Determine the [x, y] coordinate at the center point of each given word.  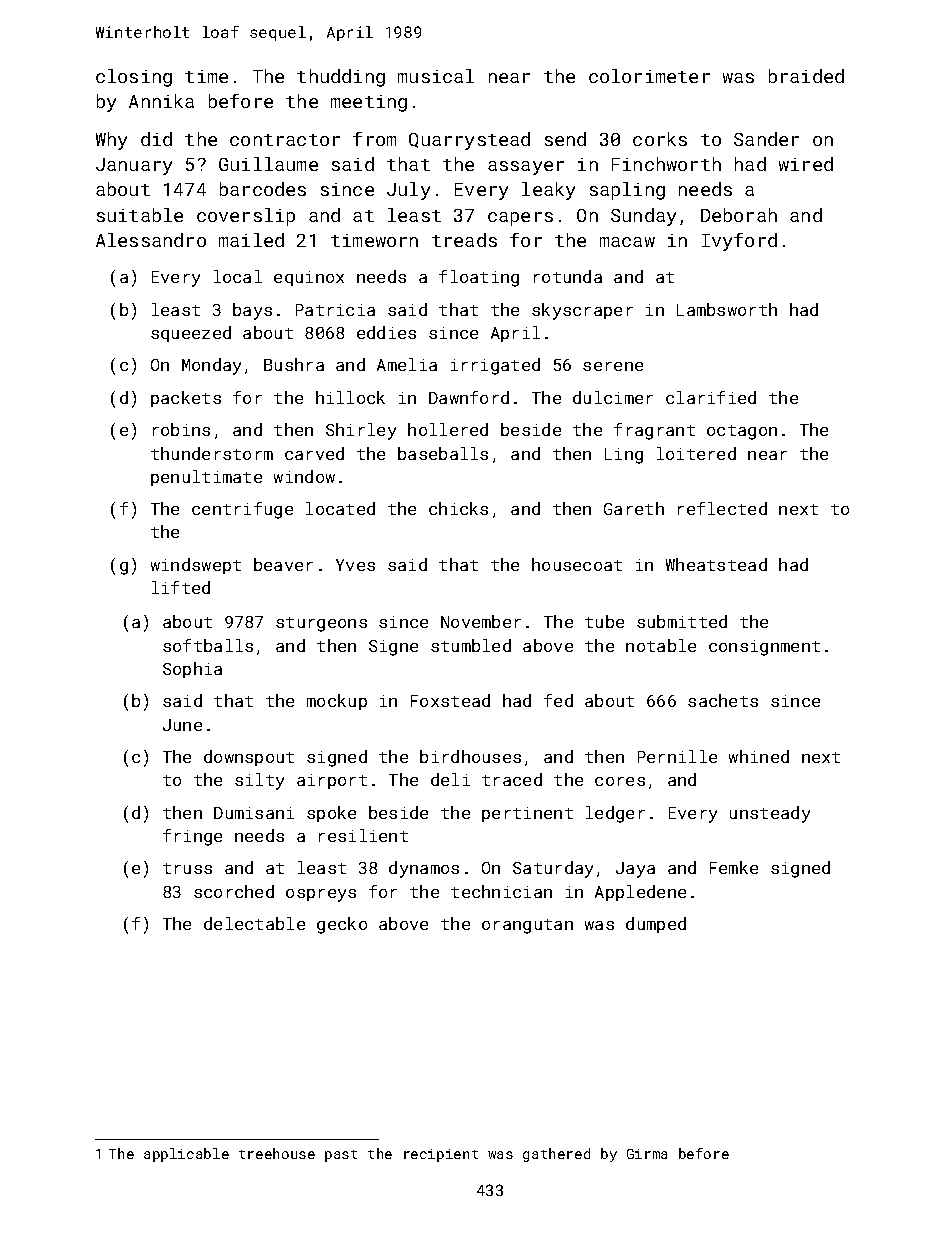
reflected [722, 508]
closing [134, 78]
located [340, 508]
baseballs [443, 453]
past [341, 1156]
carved [314, 453]
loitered [696, 453]
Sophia [192, 670]
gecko [342, 925]
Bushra [294, 364]
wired [806, 164]
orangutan [527, 926]
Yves [355, 565]
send [565, 139]
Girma [647, 1154]
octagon [742, 432]
